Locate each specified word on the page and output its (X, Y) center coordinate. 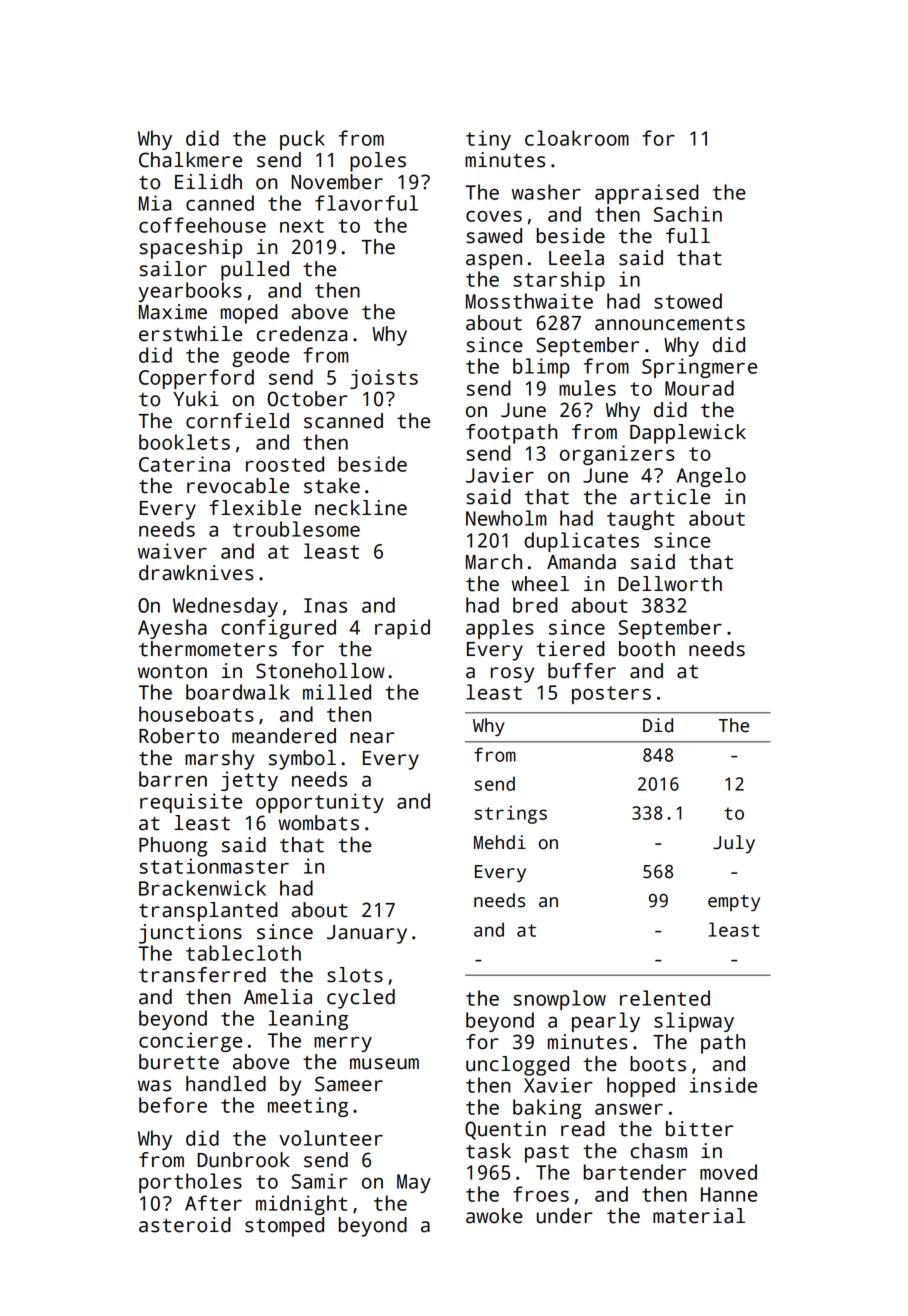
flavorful (366, 203)
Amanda (581, 562)
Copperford (196, 379)
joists (384, 379)
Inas (325, 605)
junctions (190, 934)
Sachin (688, 214)
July (734, 844)
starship (559, 281)
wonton (172, 672)
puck (302, 140)
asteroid (185, 1225)
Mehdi (500, 842)
